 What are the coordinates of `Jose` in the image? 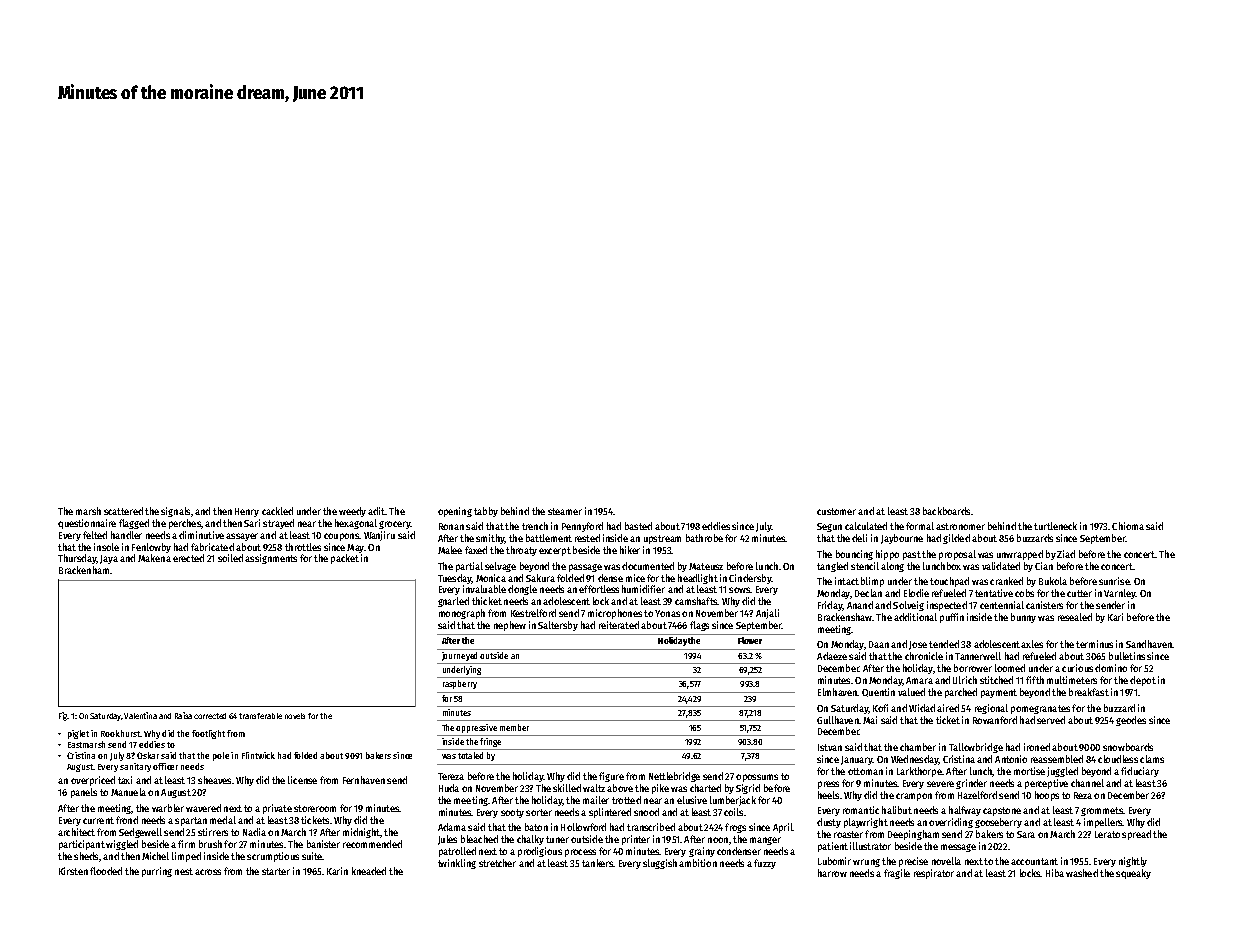 It's located at (918, 645).
